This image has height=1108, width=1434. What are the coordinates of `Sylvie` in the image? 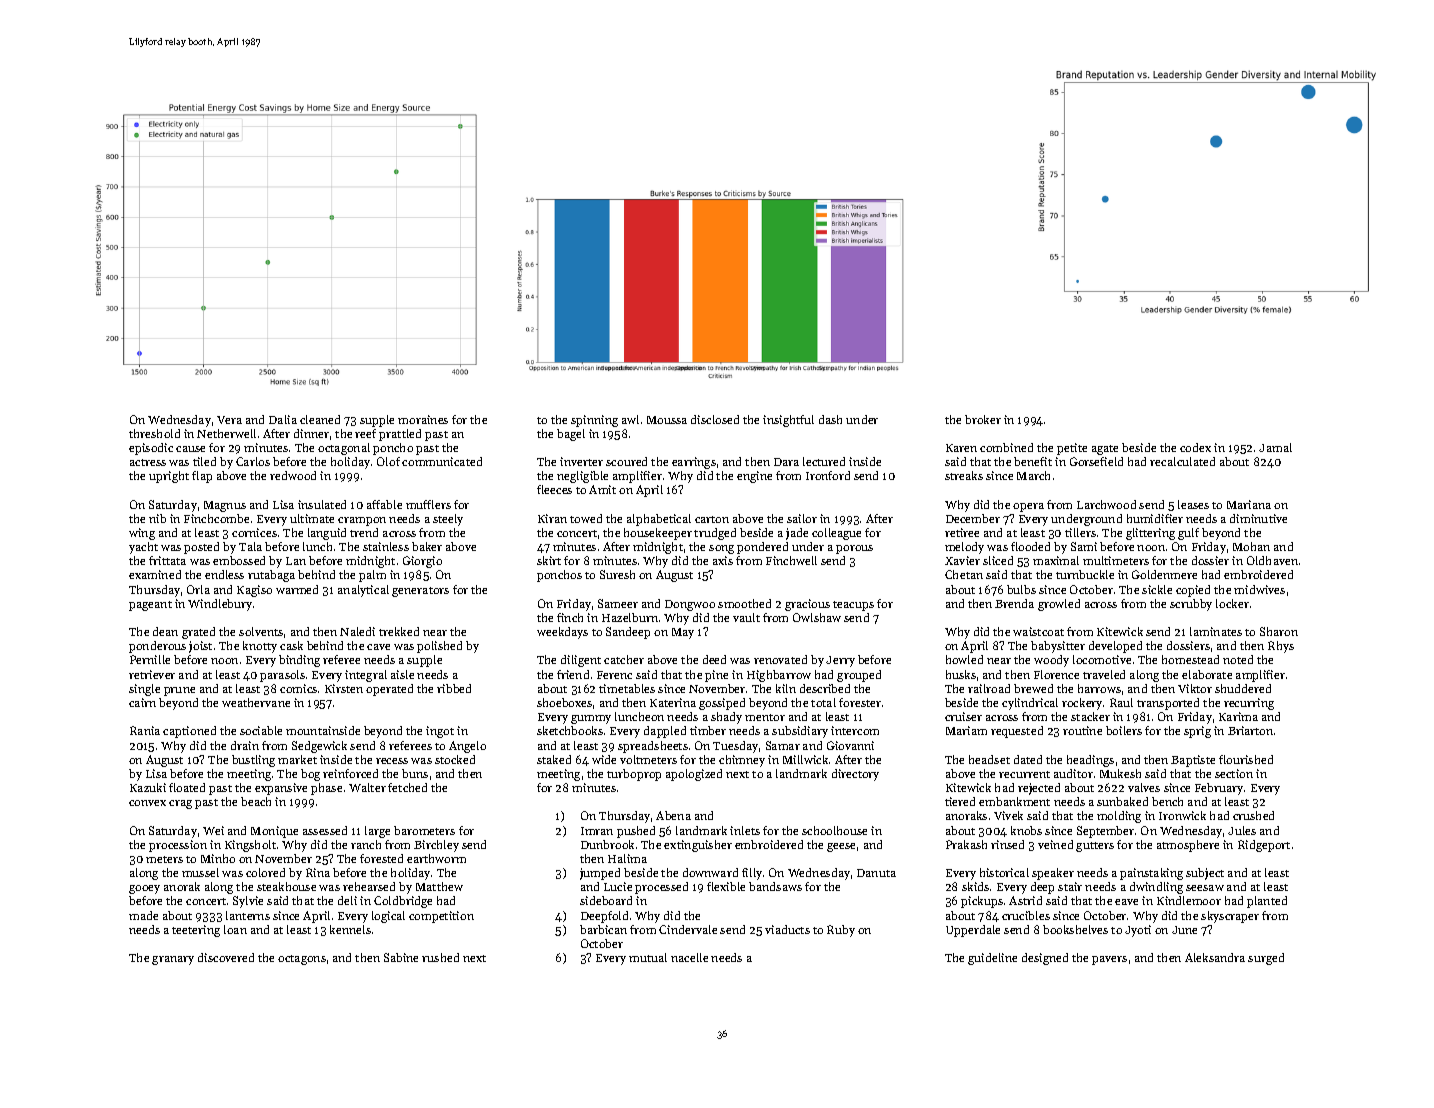 It's located at (248, 902).
